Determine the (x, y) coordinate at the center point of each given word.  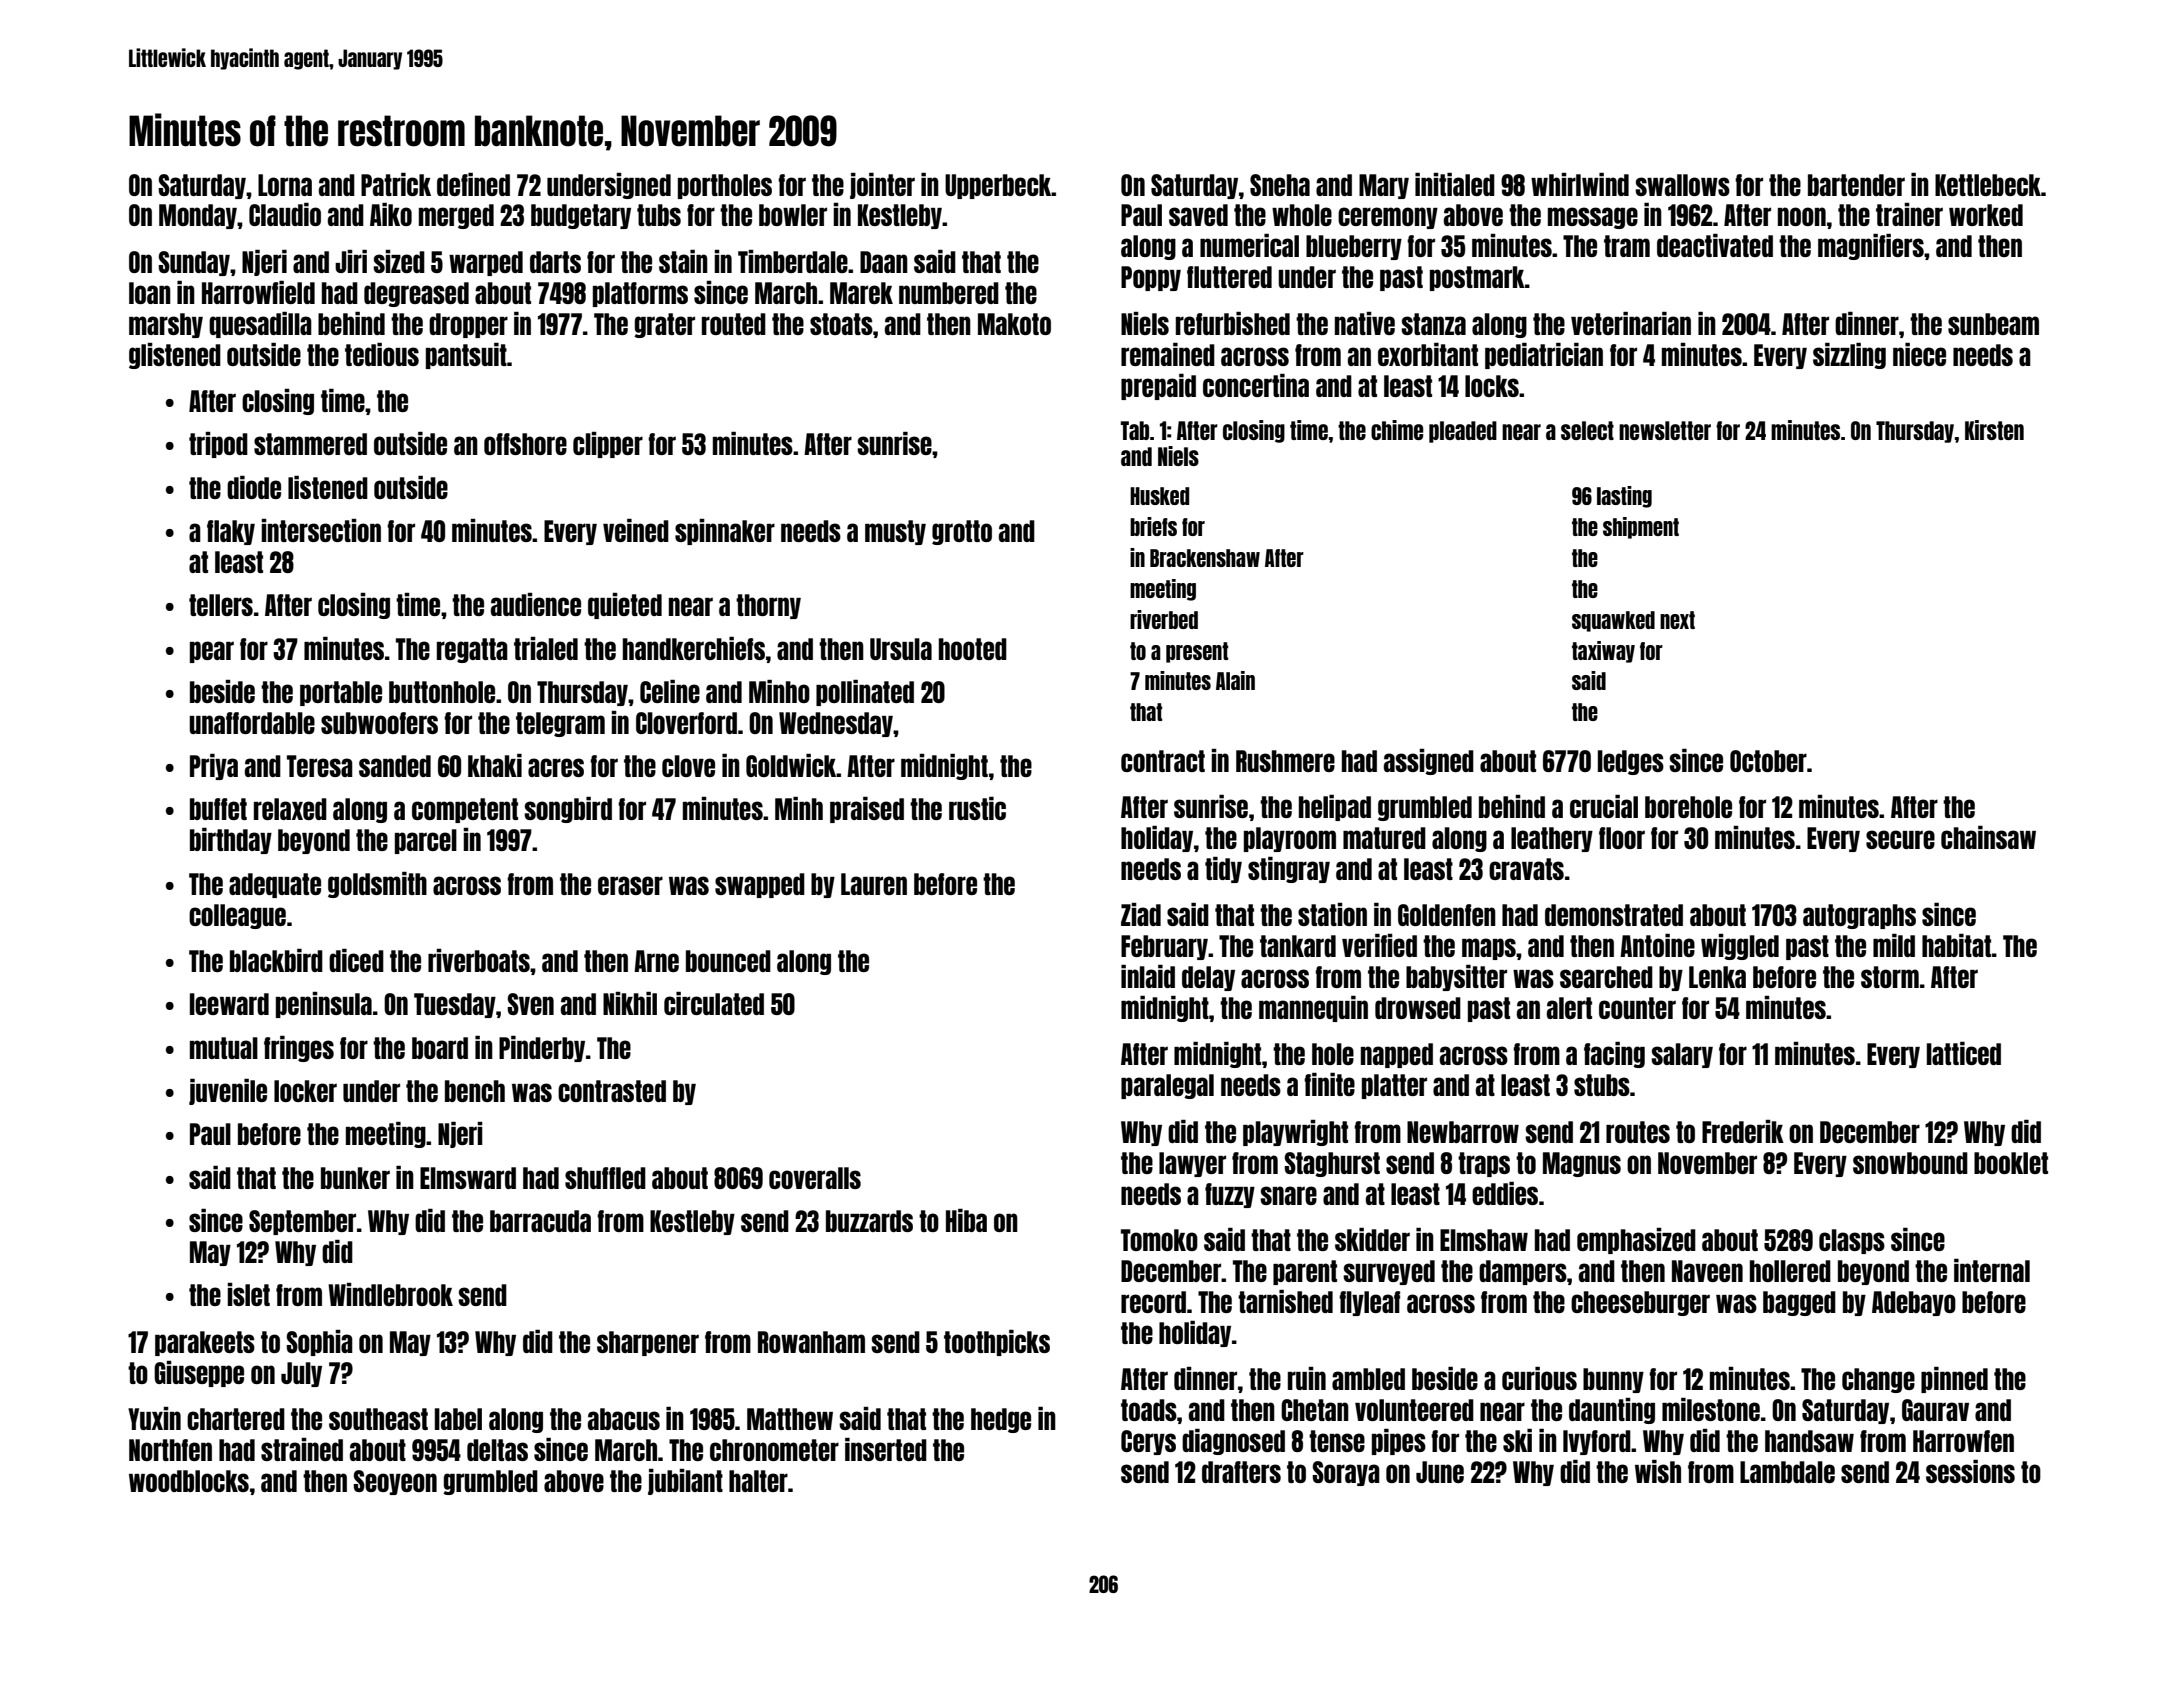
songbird (568, 810)
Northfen (170, 1450)
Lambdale (1787, 1472)
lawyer (1192, 1164)
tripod (218, 445)
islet (248, 1294)
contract (1163, 761)
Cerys (1148, 1442)
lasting (1624, 497)
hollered (1790, 1271)
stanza (1433, 324)
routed (734, 324)
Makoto (1014, 324)
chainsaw (1988, 837)
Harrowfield (258, 292)
